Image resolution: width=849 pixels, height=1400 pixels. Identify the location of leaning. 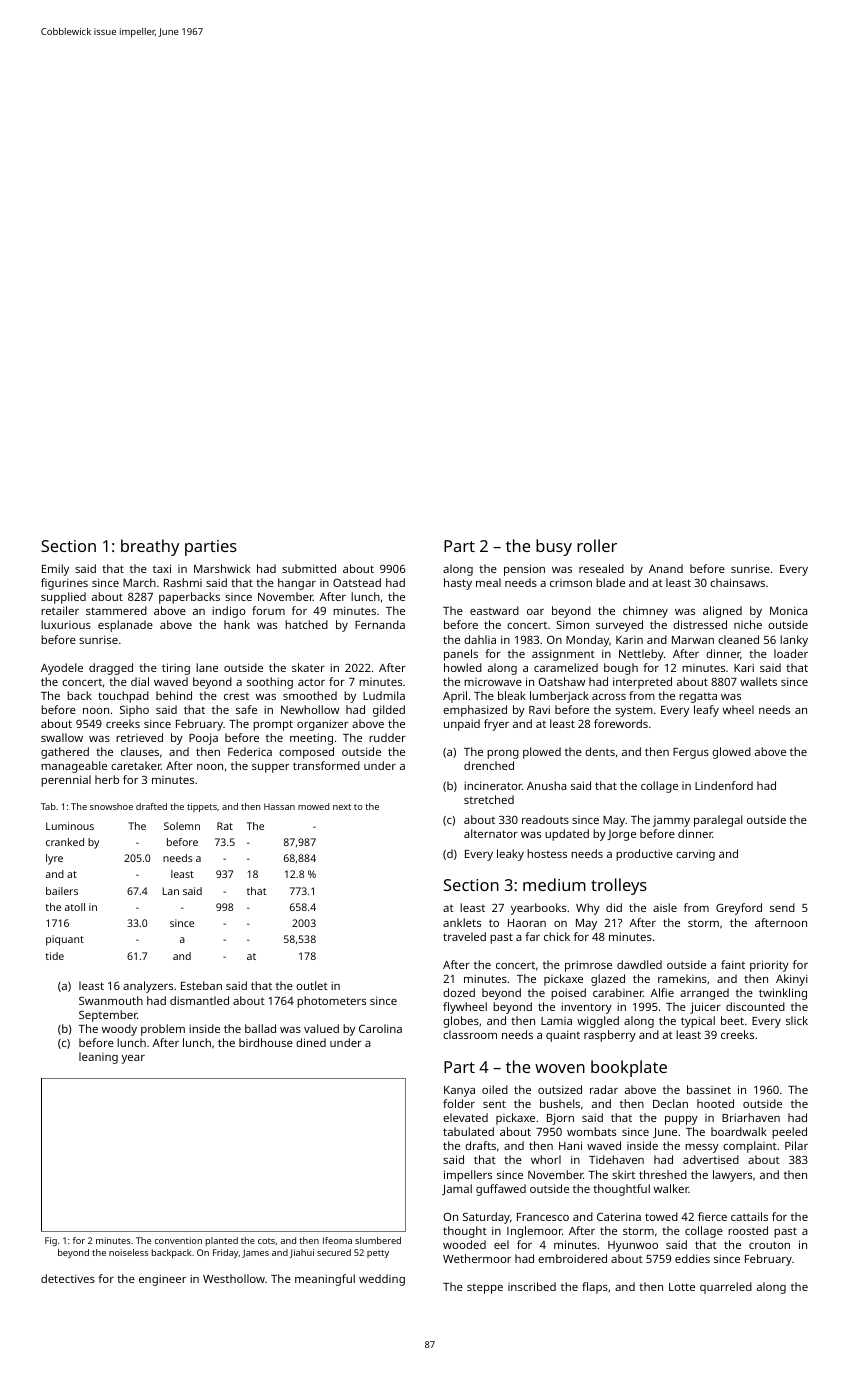
(98, 1058).
